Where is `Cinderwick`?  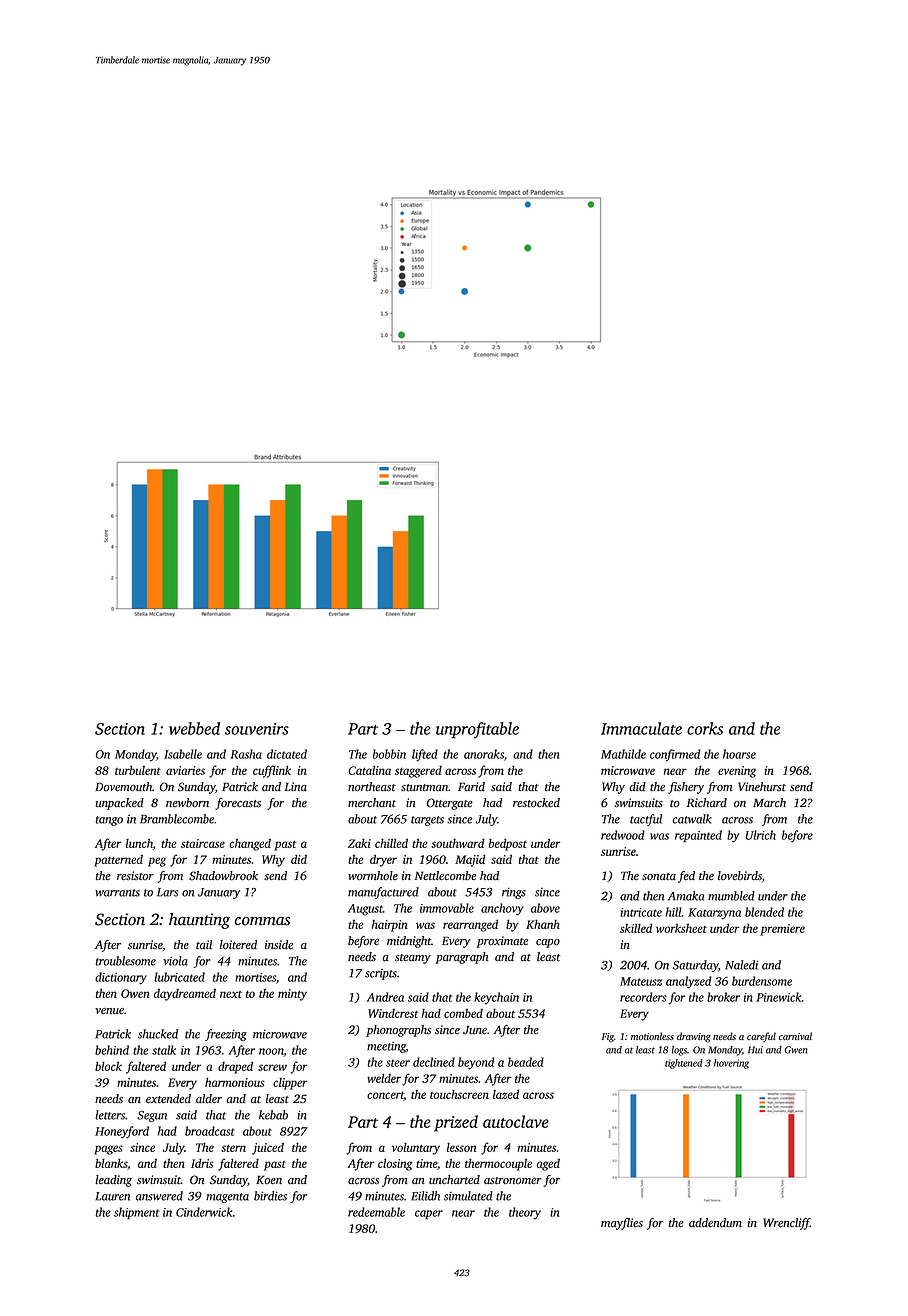
Cinderwick is located at coordinates (204, 1212).
